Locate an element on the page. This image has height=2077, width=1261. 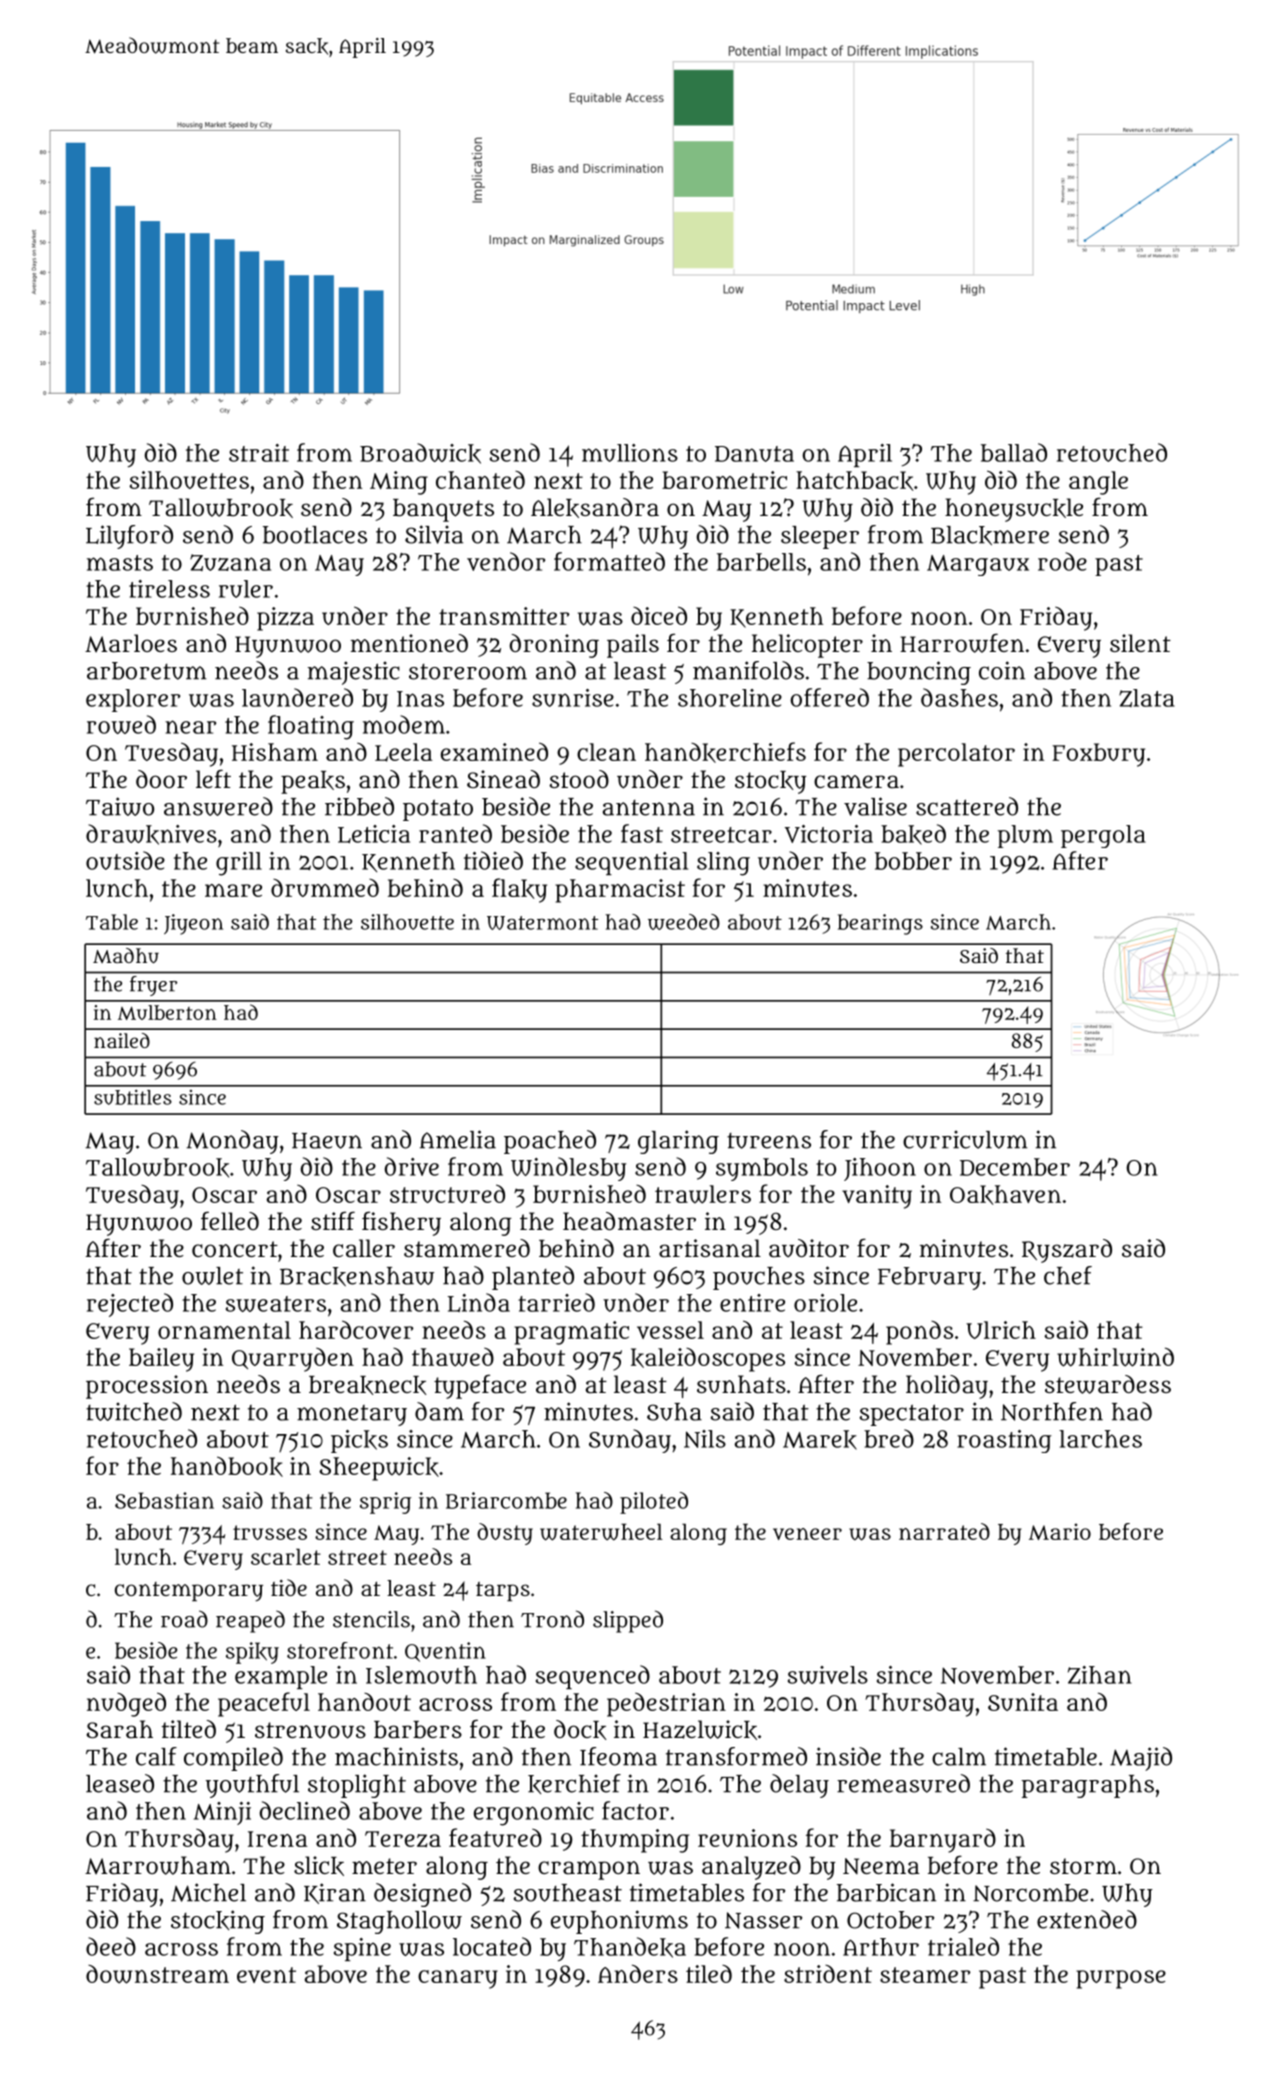
purpose is located at coordinates (1121, 1979).
